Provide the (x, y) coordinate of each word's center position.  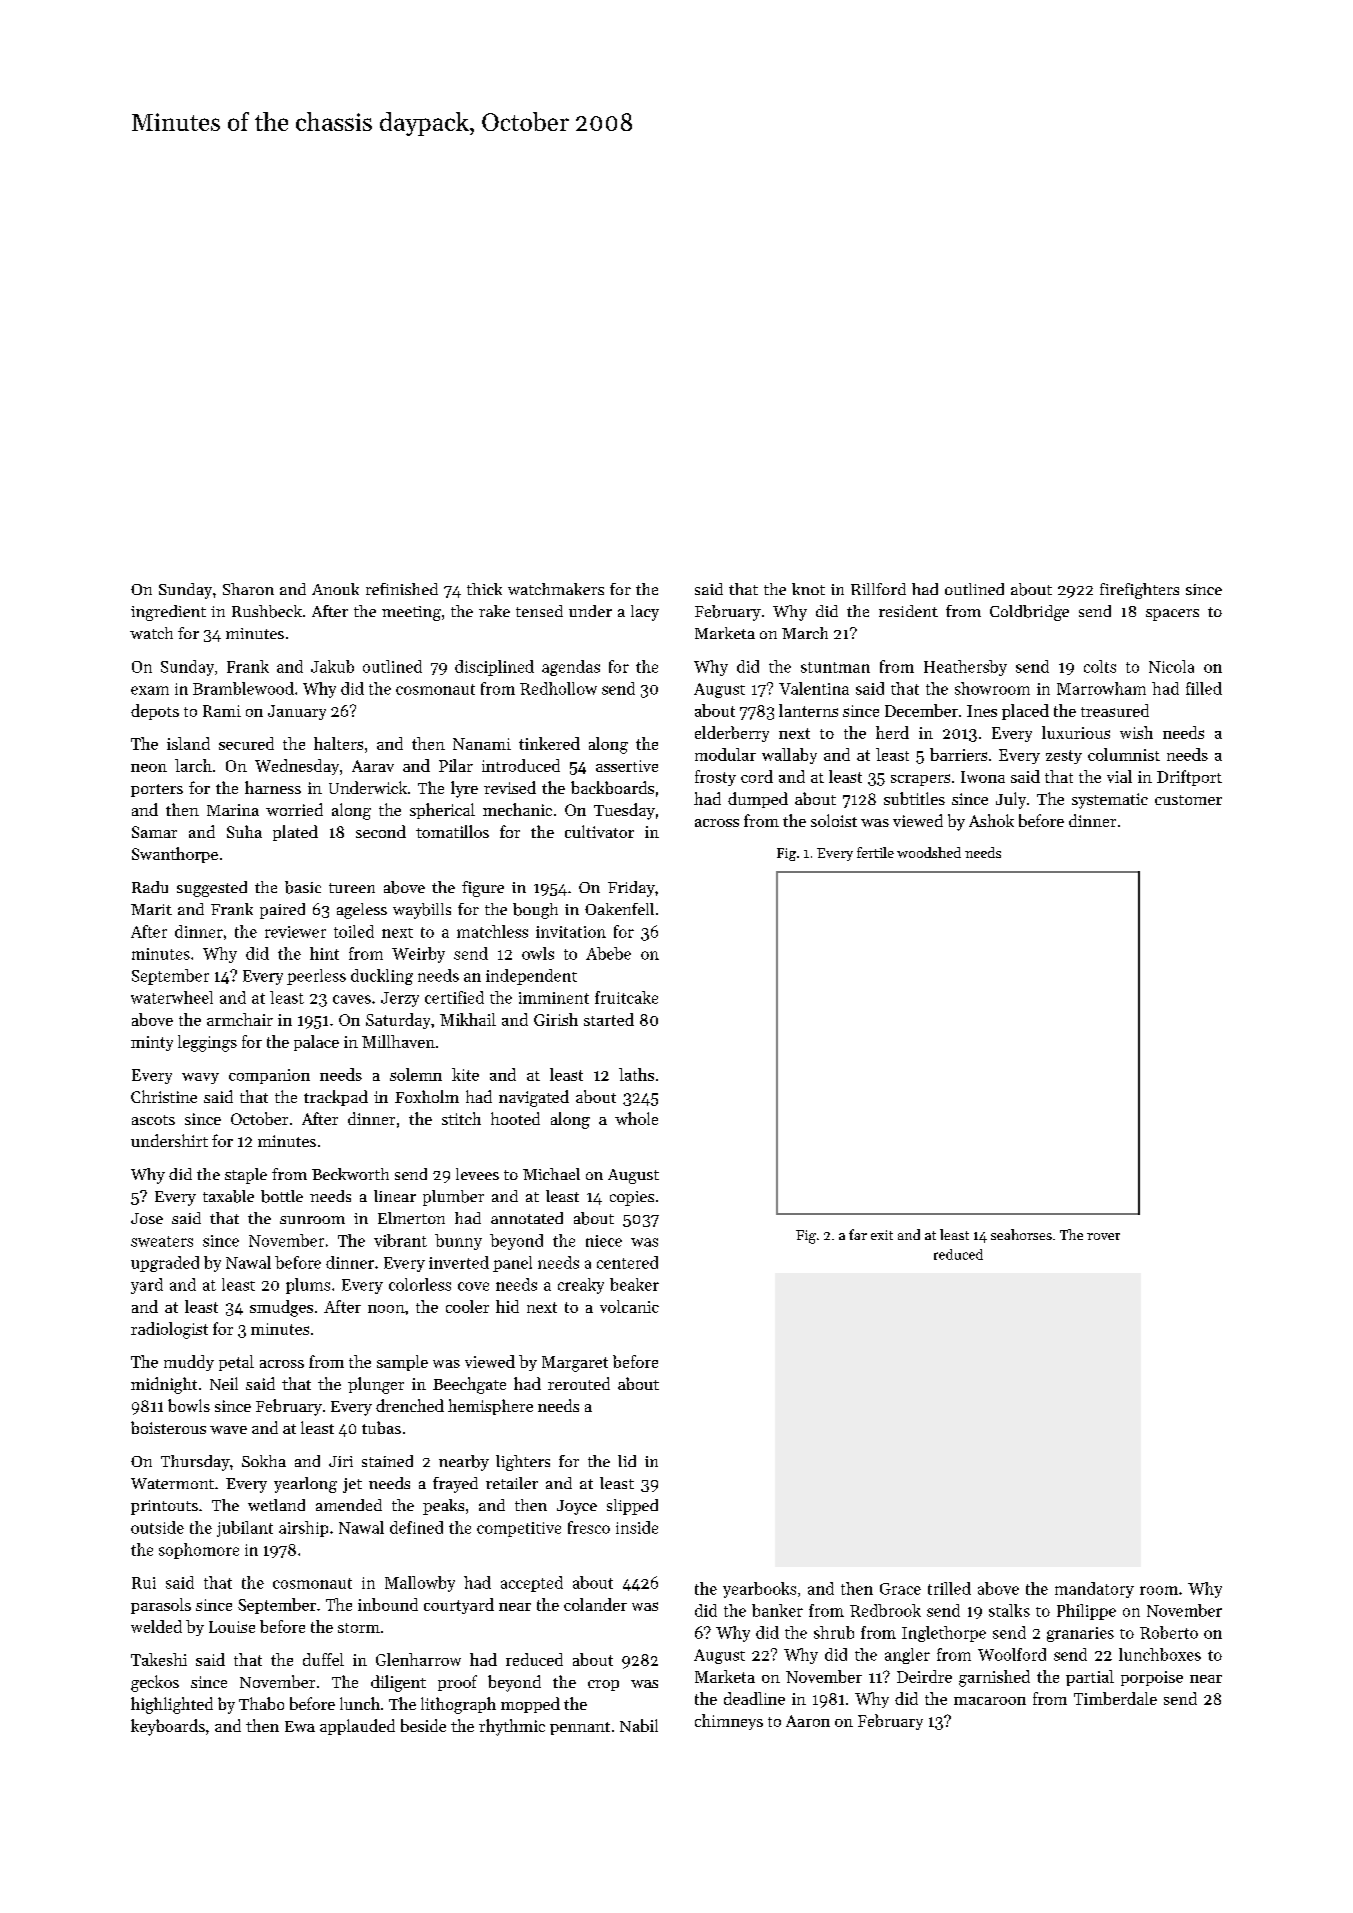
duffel (323, 1659)
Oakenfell (619, 909)
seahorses (1021, 1234)
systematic (1110, 801)
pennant (580, 1728)
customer (1188, 800)
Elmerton (411, 1218)
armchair (240, 1019)
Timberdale (1115, 1698)
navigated (534, 1098)
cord (757, 776)
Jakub (332, 666)
